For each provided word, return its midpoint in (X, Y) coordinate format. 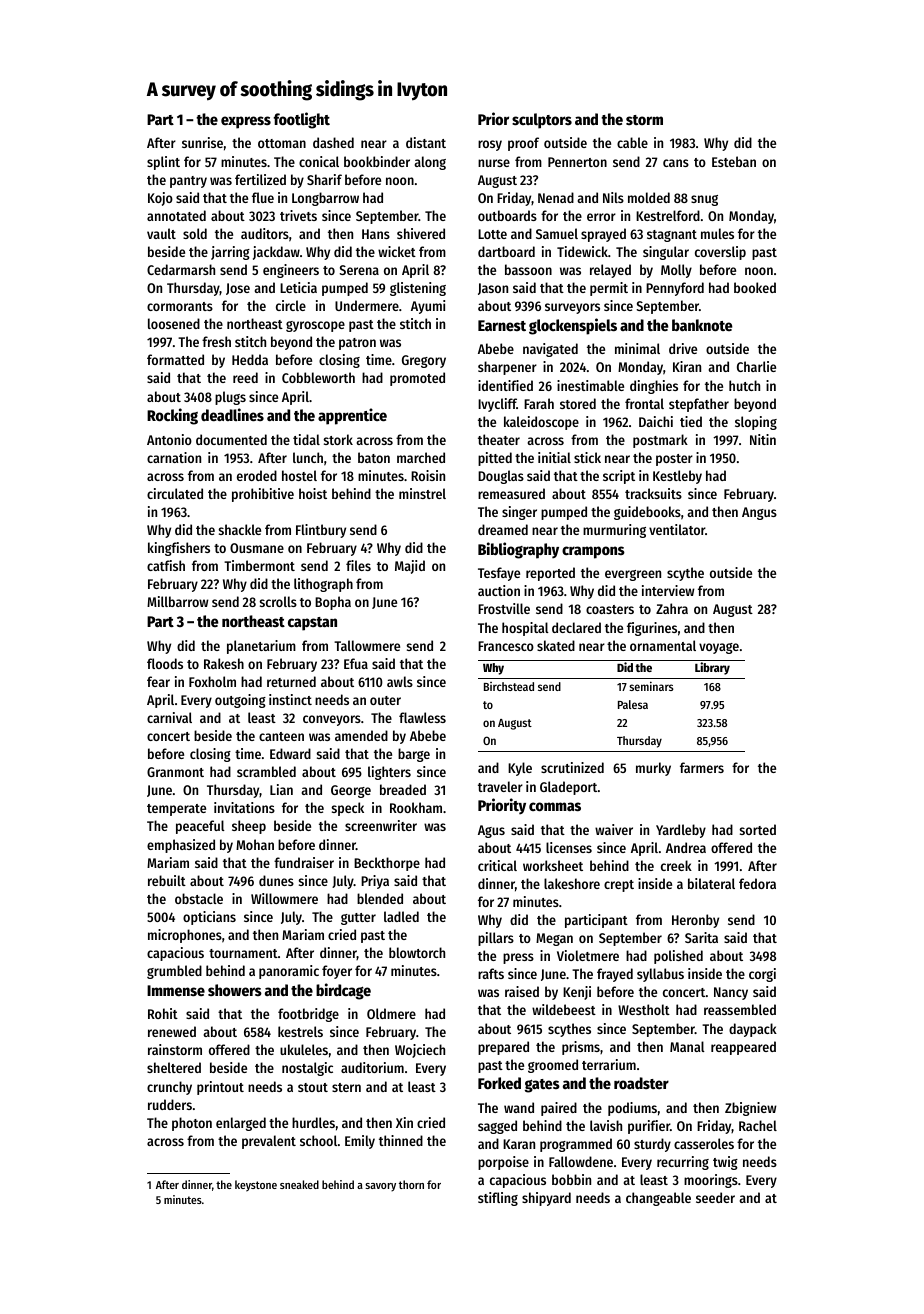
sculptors (542, 121)
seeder (715, 1197)
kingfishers (179, 549)
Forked (499, 1083)
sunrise (202, 142)
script (619, 477)
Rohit (163, 1013)
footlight (302, 120)
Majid (410, 567)
